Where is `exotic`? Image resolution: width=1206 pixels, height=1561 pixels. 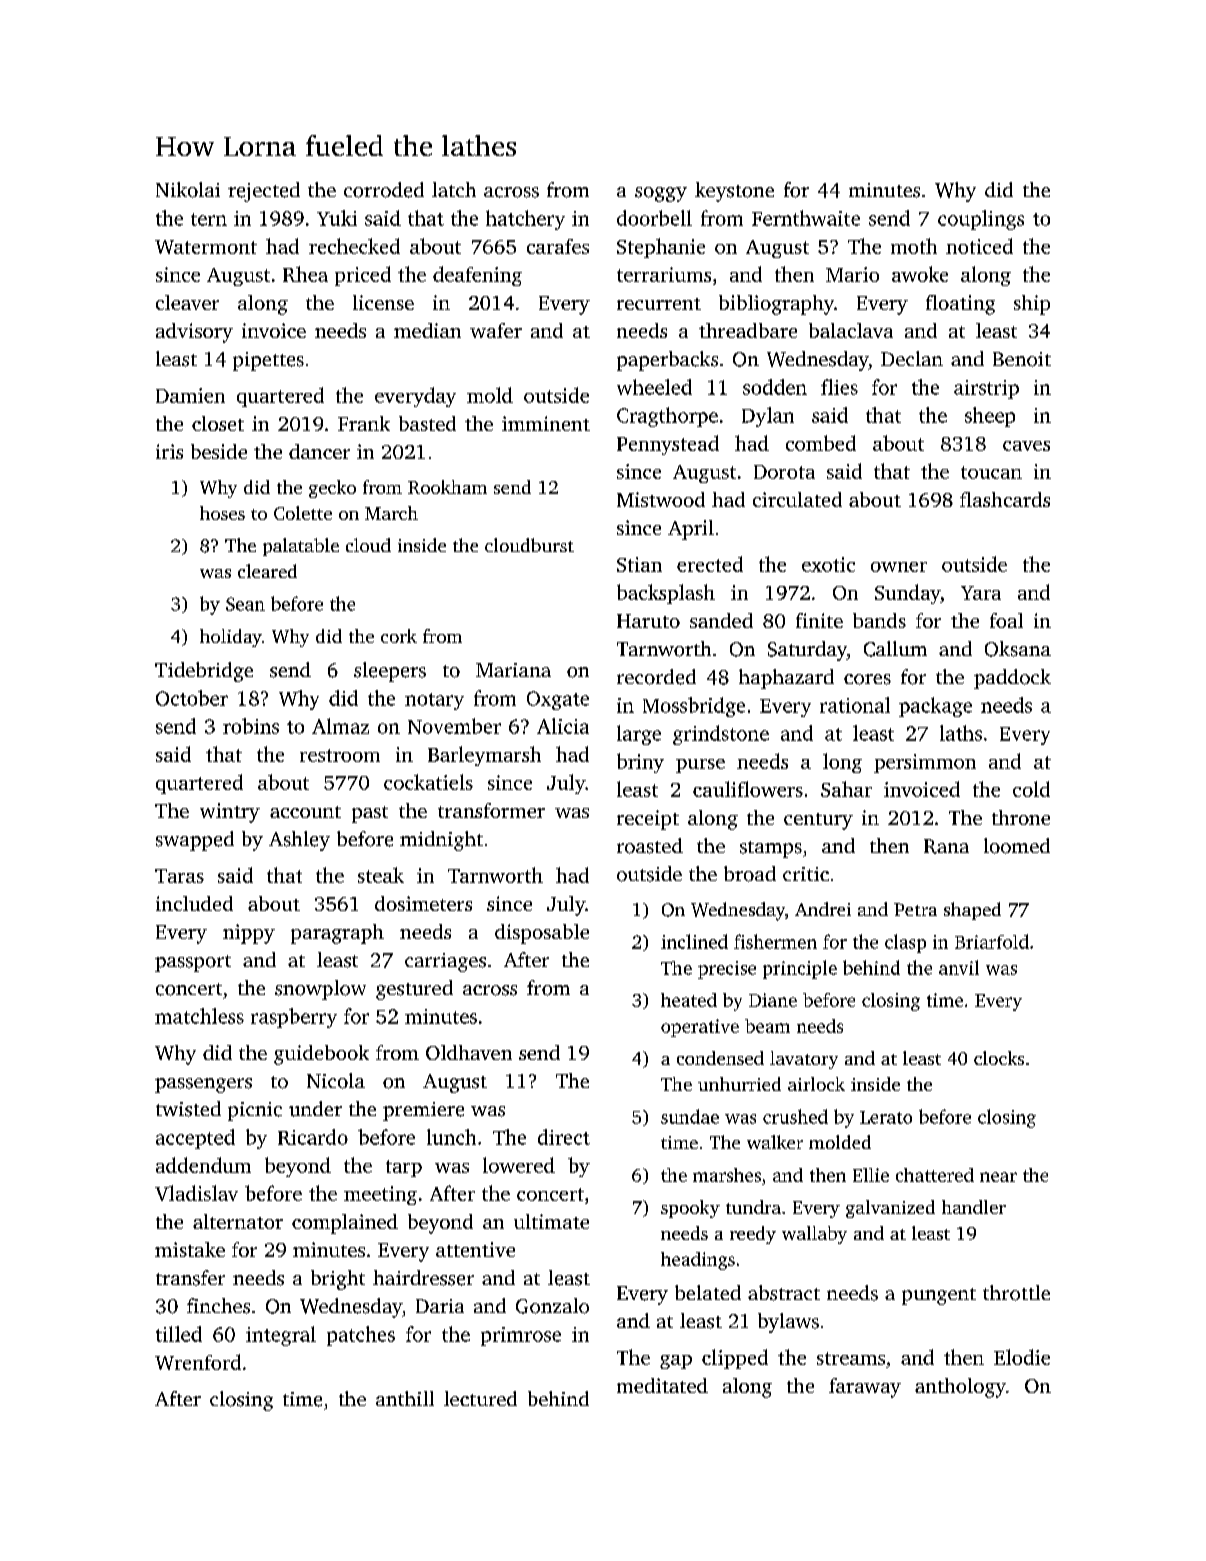 exotic is located at coordinates (828, 564).
